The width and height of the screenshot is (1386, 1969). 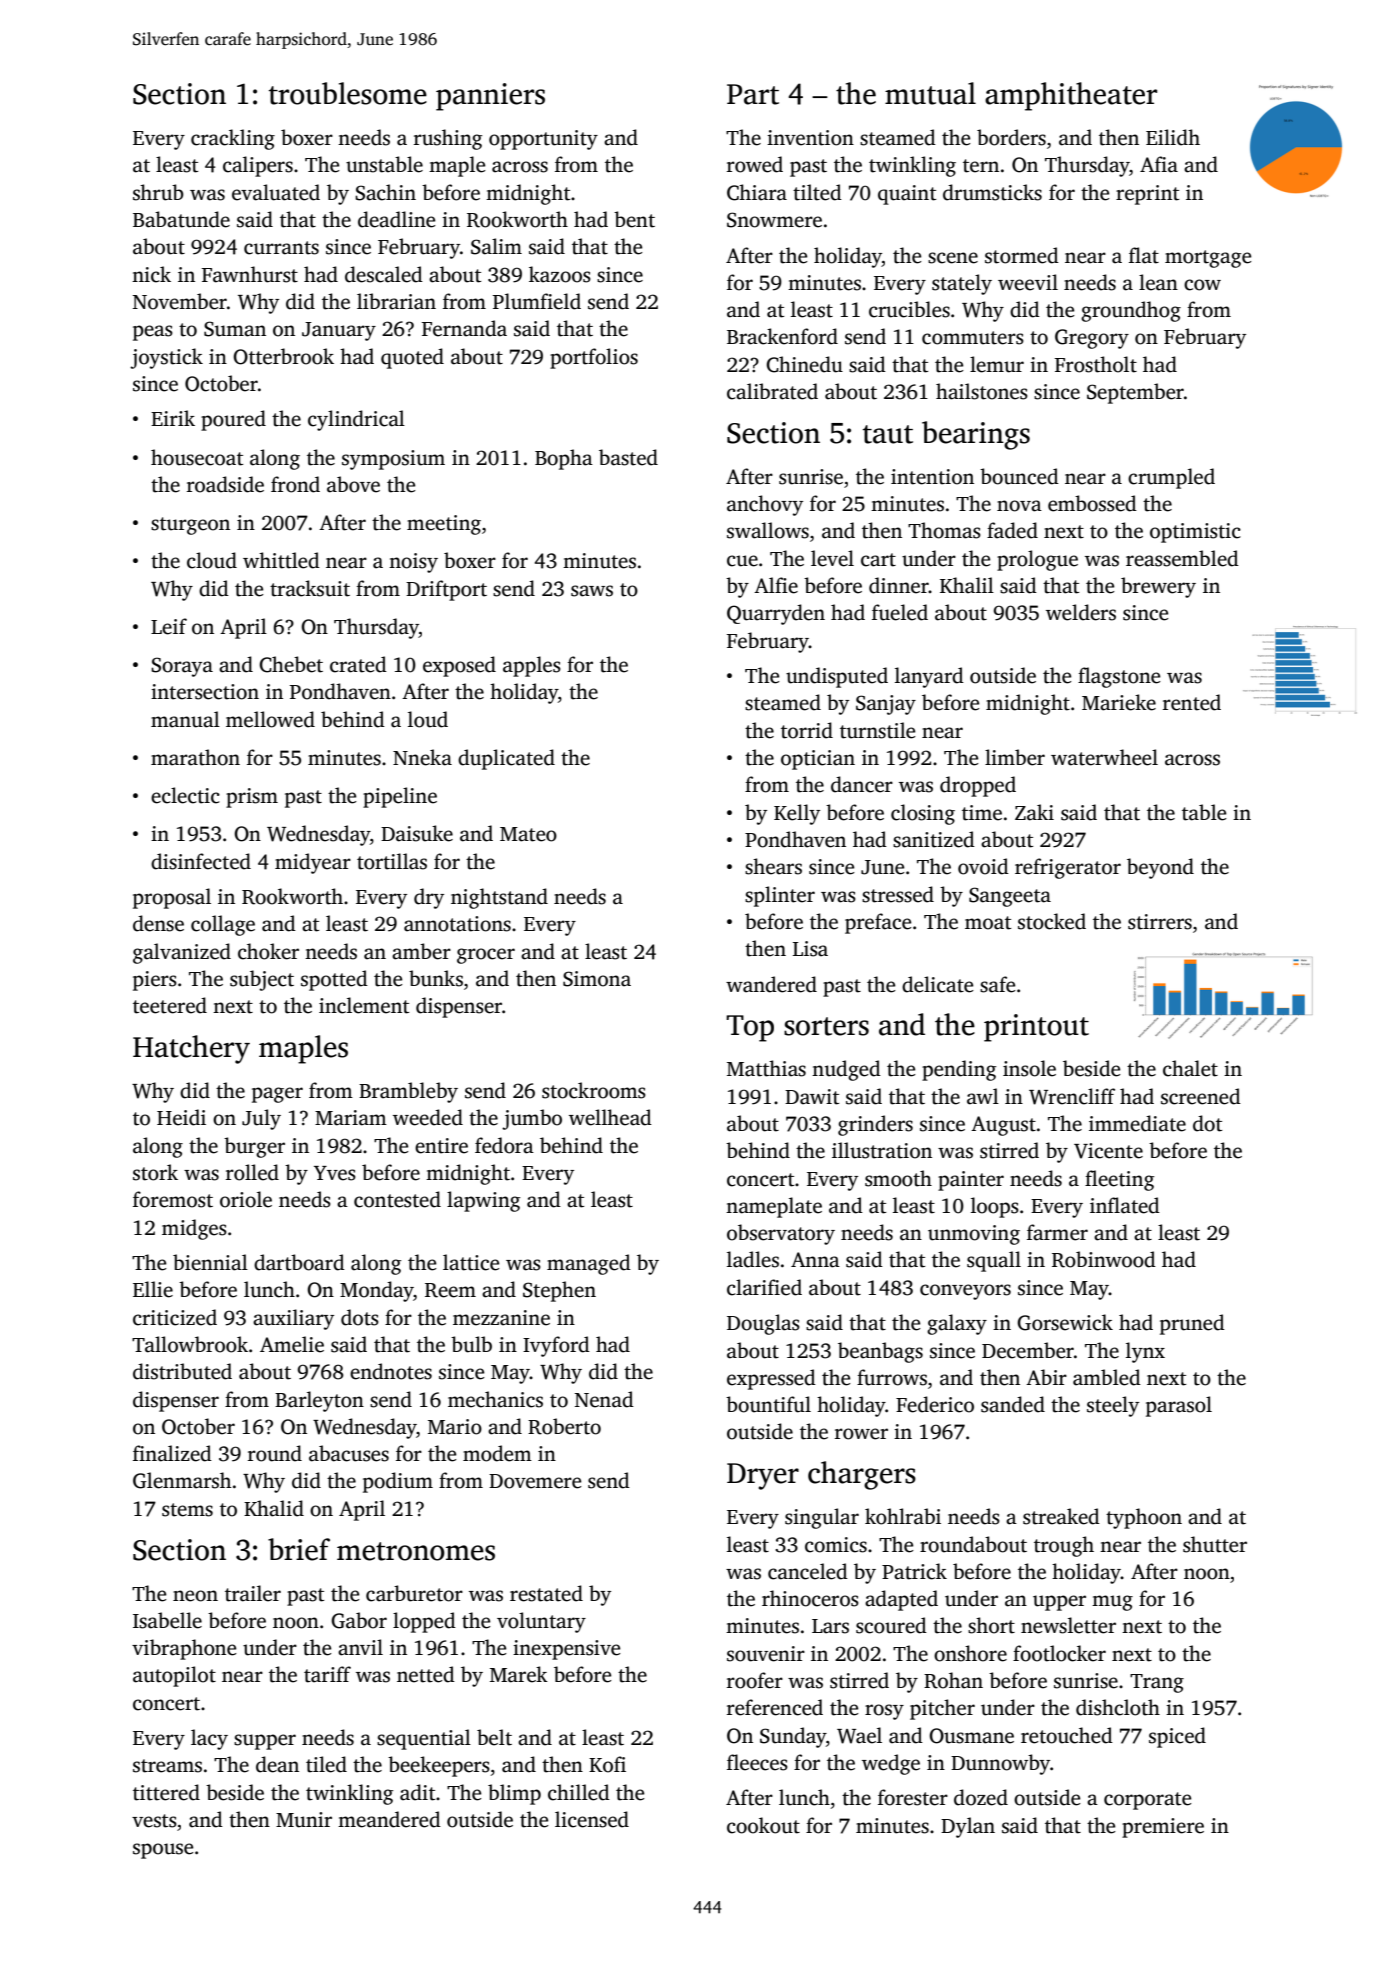 I want to click on saws, so click(x=592, y=591).
